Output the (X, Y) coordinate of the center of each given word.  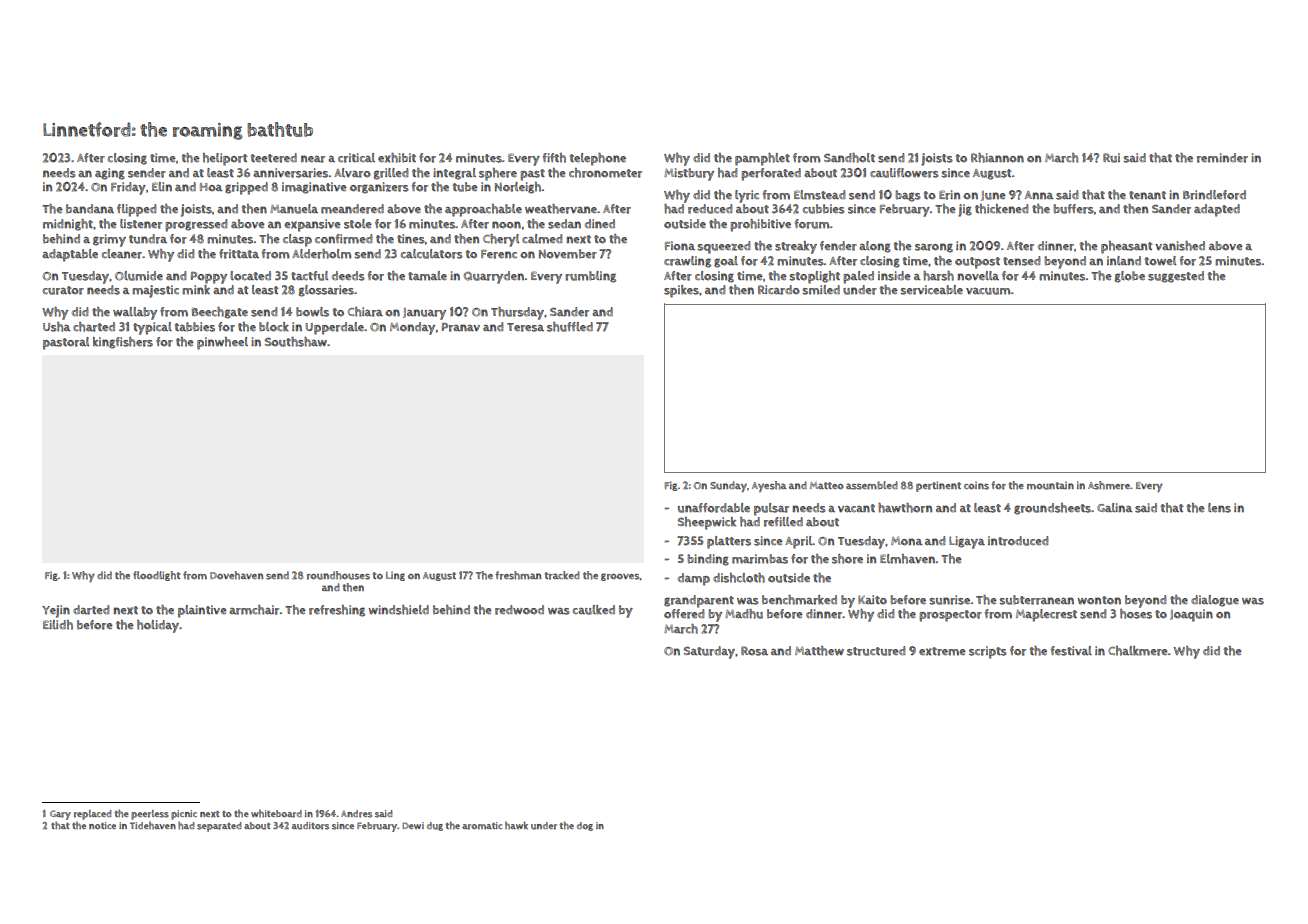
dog (585, 826)
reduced (710, 209)
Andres (356, 814)
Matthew (819, 651)
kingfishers (123, 343)
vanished (1180, 246)
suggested (1176, 277)
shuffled (570, 327)
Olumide (139, 276)
